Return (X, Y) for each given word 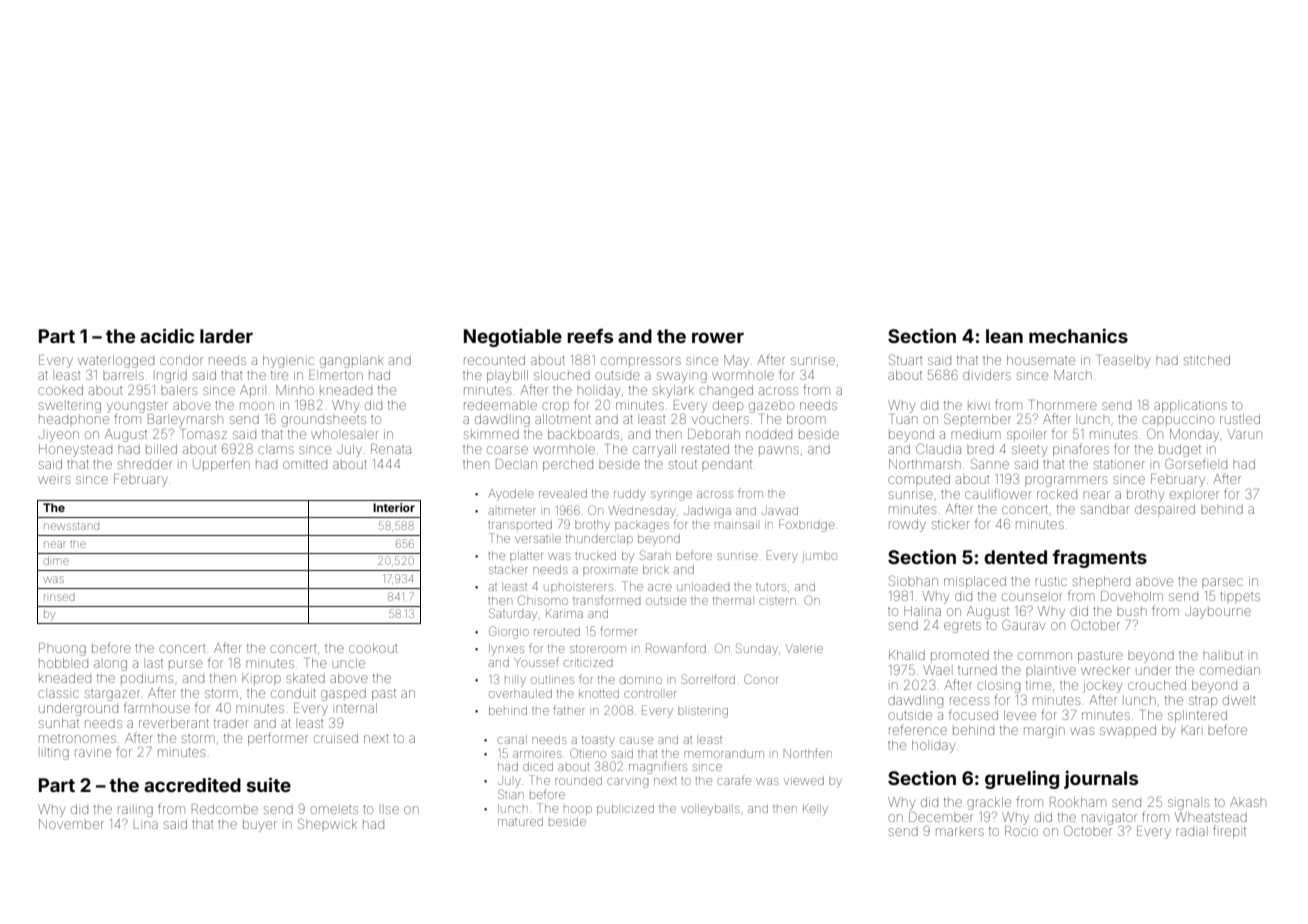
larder (226, 336)
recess (969, 701)
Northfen (808, 753)
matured (520, 822)
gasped (343, 694)
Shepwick (327, 823)
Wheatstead (1211, 817)
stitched (1207, 360)
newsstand (71, 526)
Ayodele (511, 495)
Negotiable (513, 337)
